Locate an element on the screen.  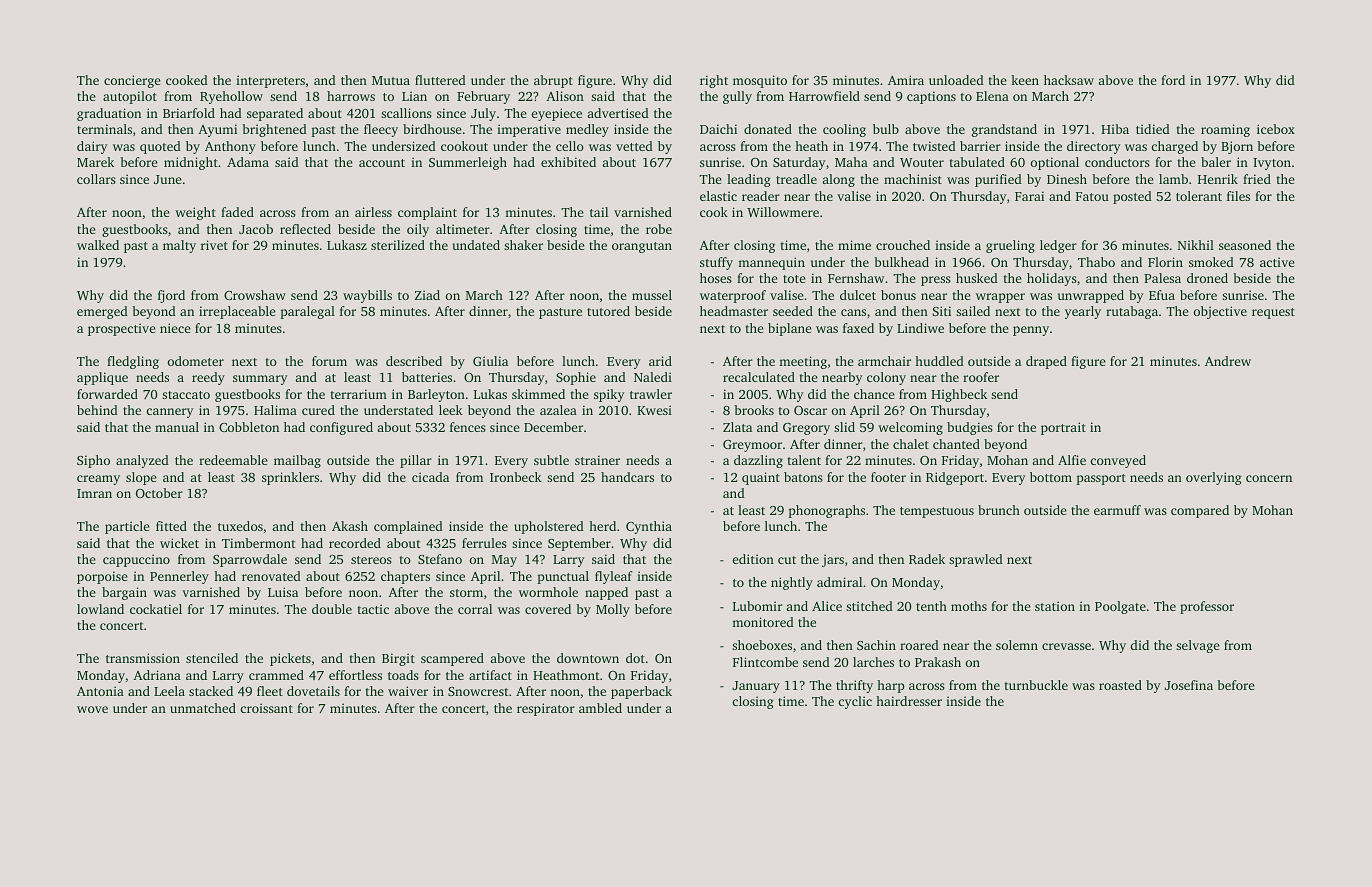
Bjorn is located at coordinates (1237, 147).
